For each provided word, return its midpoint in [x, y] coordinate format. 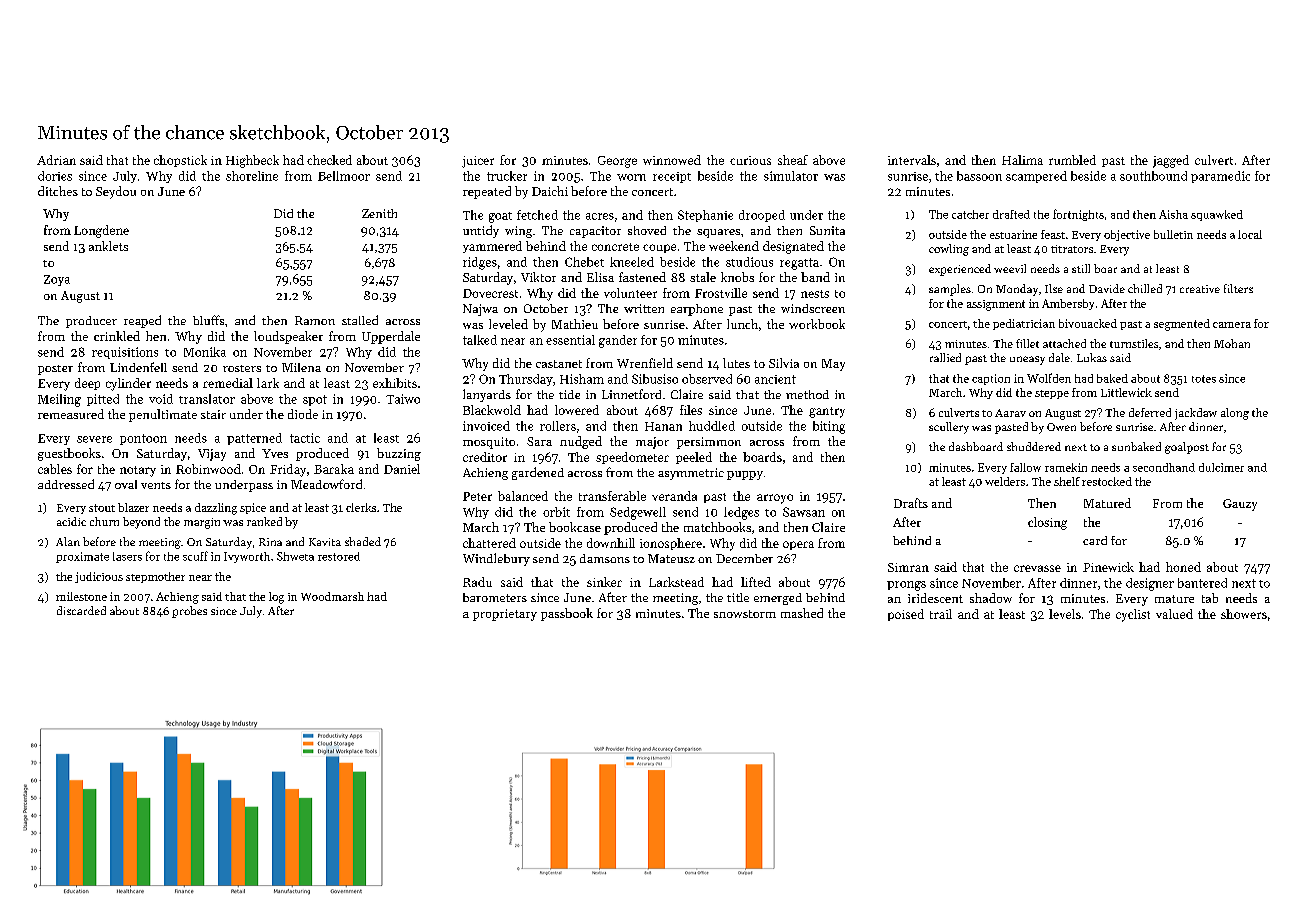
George [617, 162]
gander [618, 341]
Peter [477, 496]
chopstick [180, 161]
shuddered [1034, 446]
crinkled [117, 336]
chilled [1145, 288]
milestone [81, 596]
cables [55, 469]
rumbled [1072, 160]
